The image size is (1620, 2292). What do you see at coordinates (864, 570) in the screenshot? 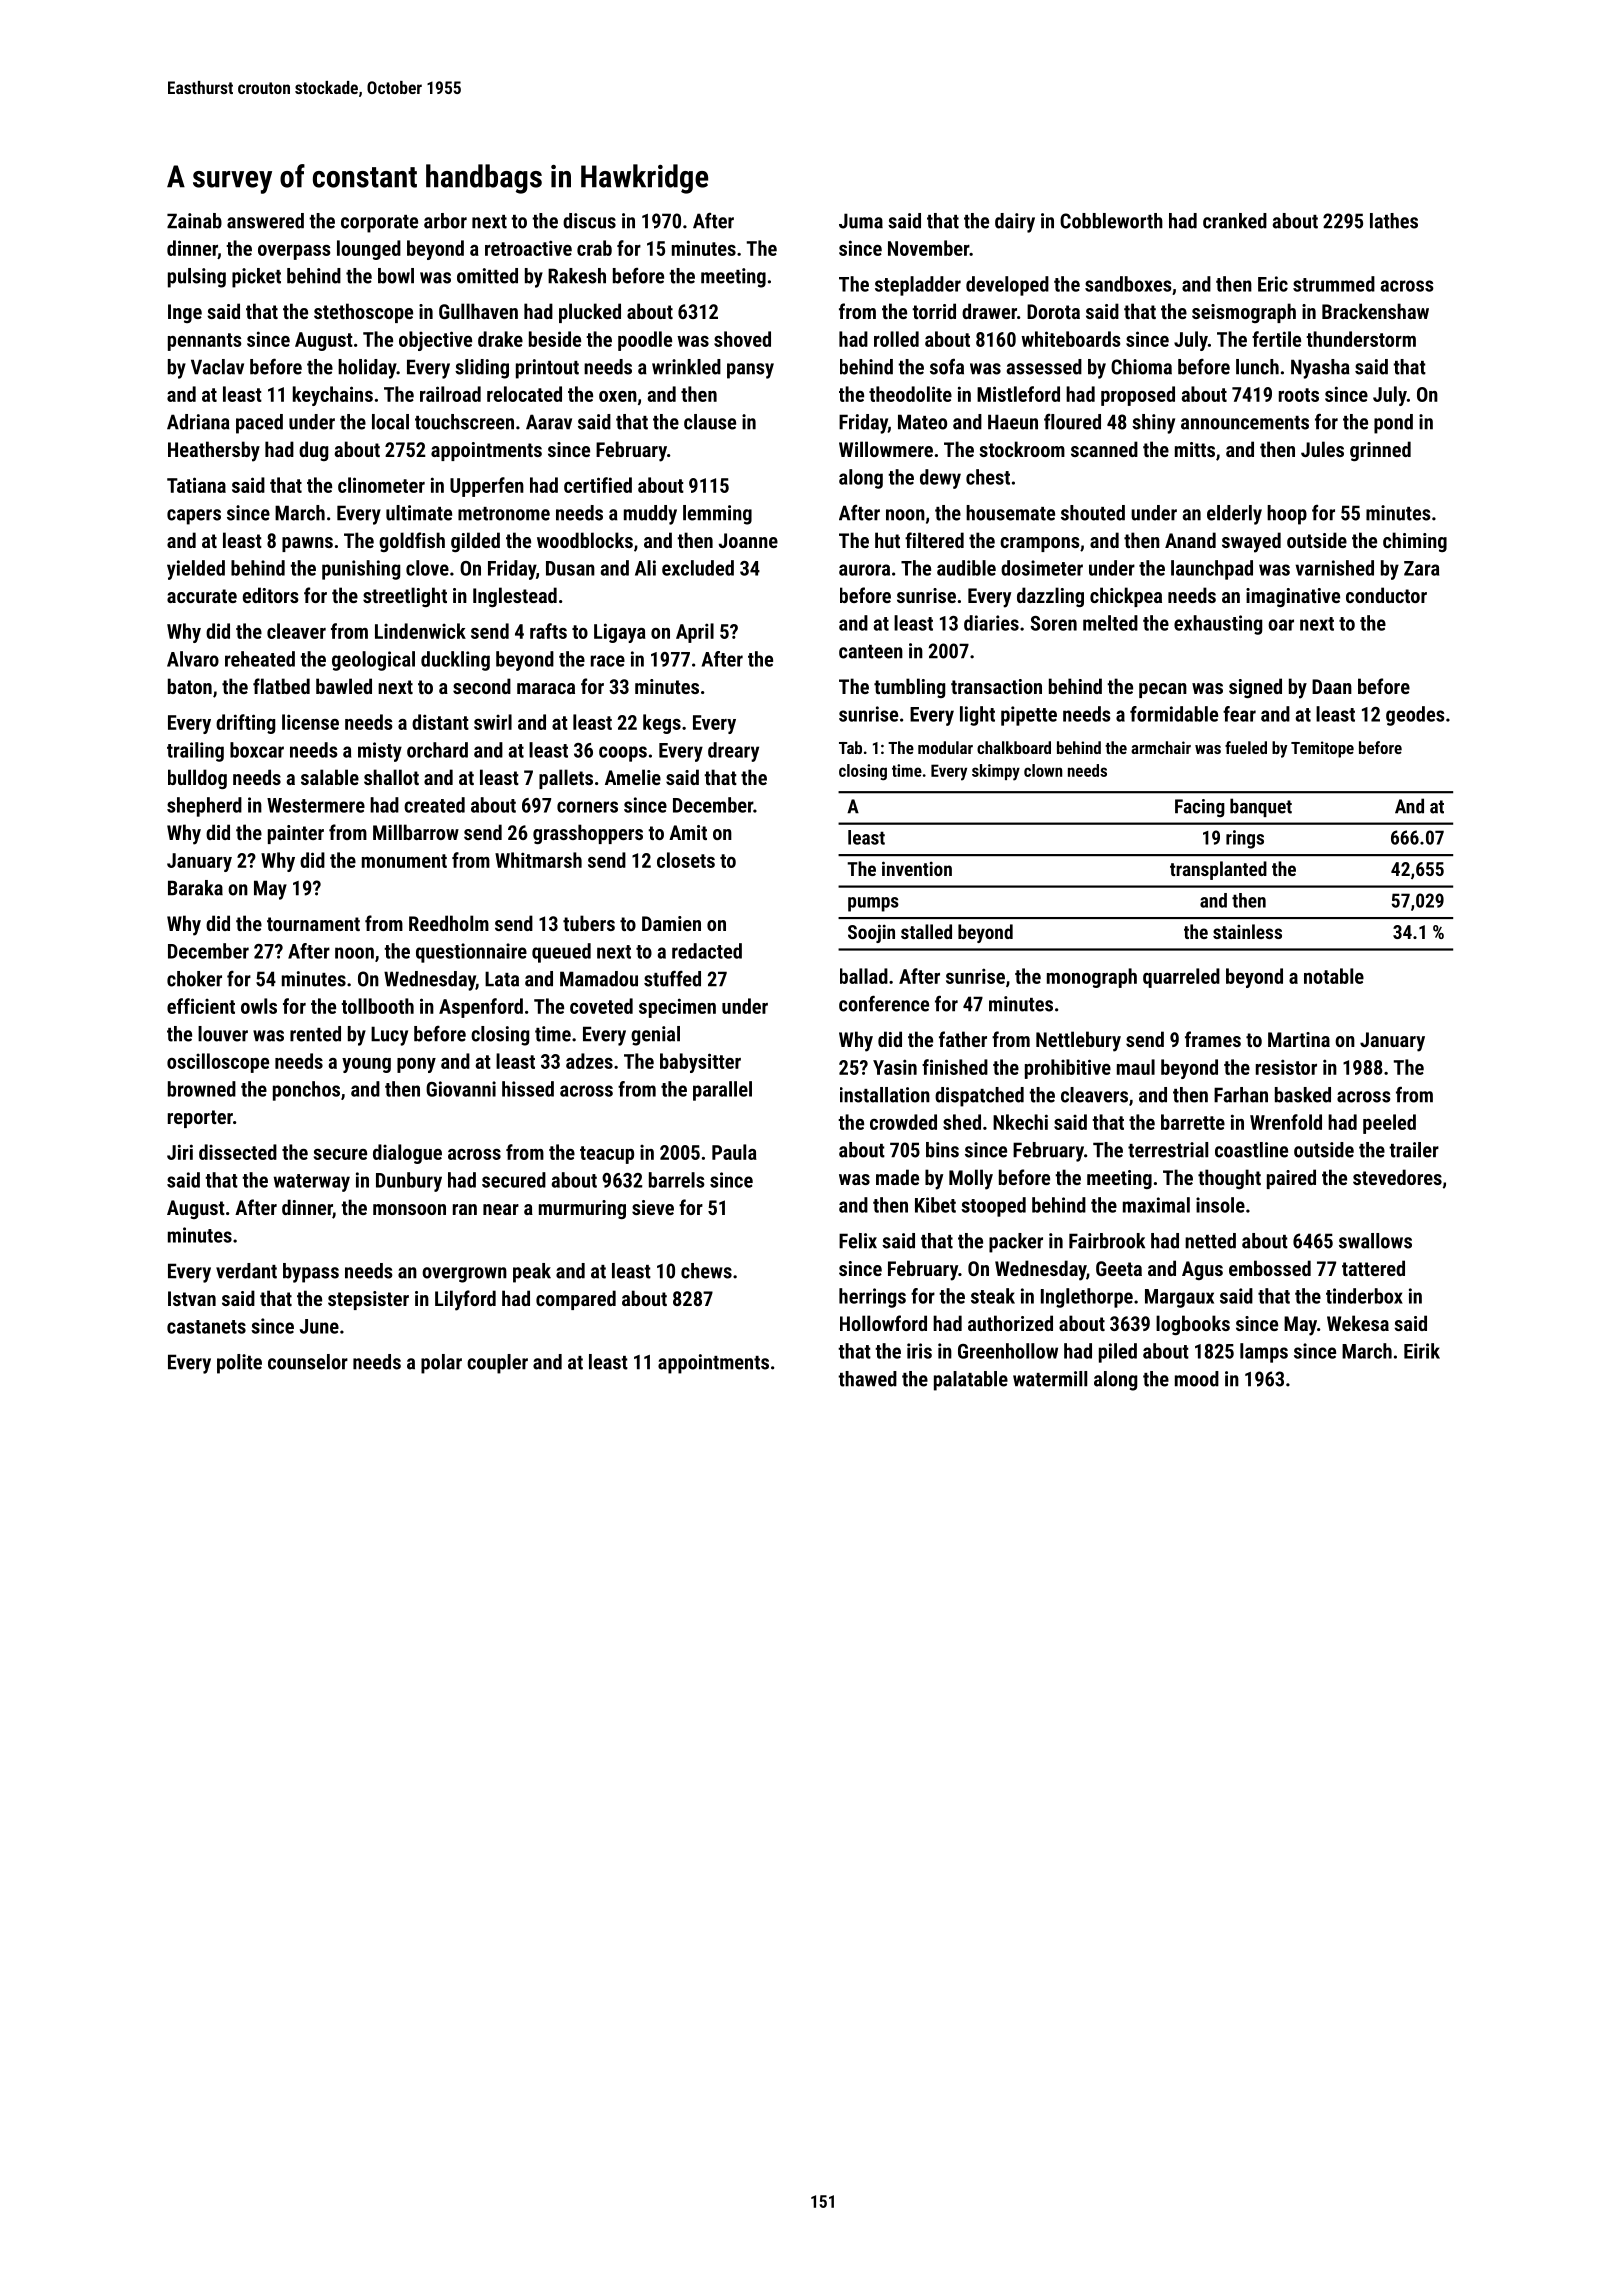
I see `aurora` at bounding box center [864, 570].
